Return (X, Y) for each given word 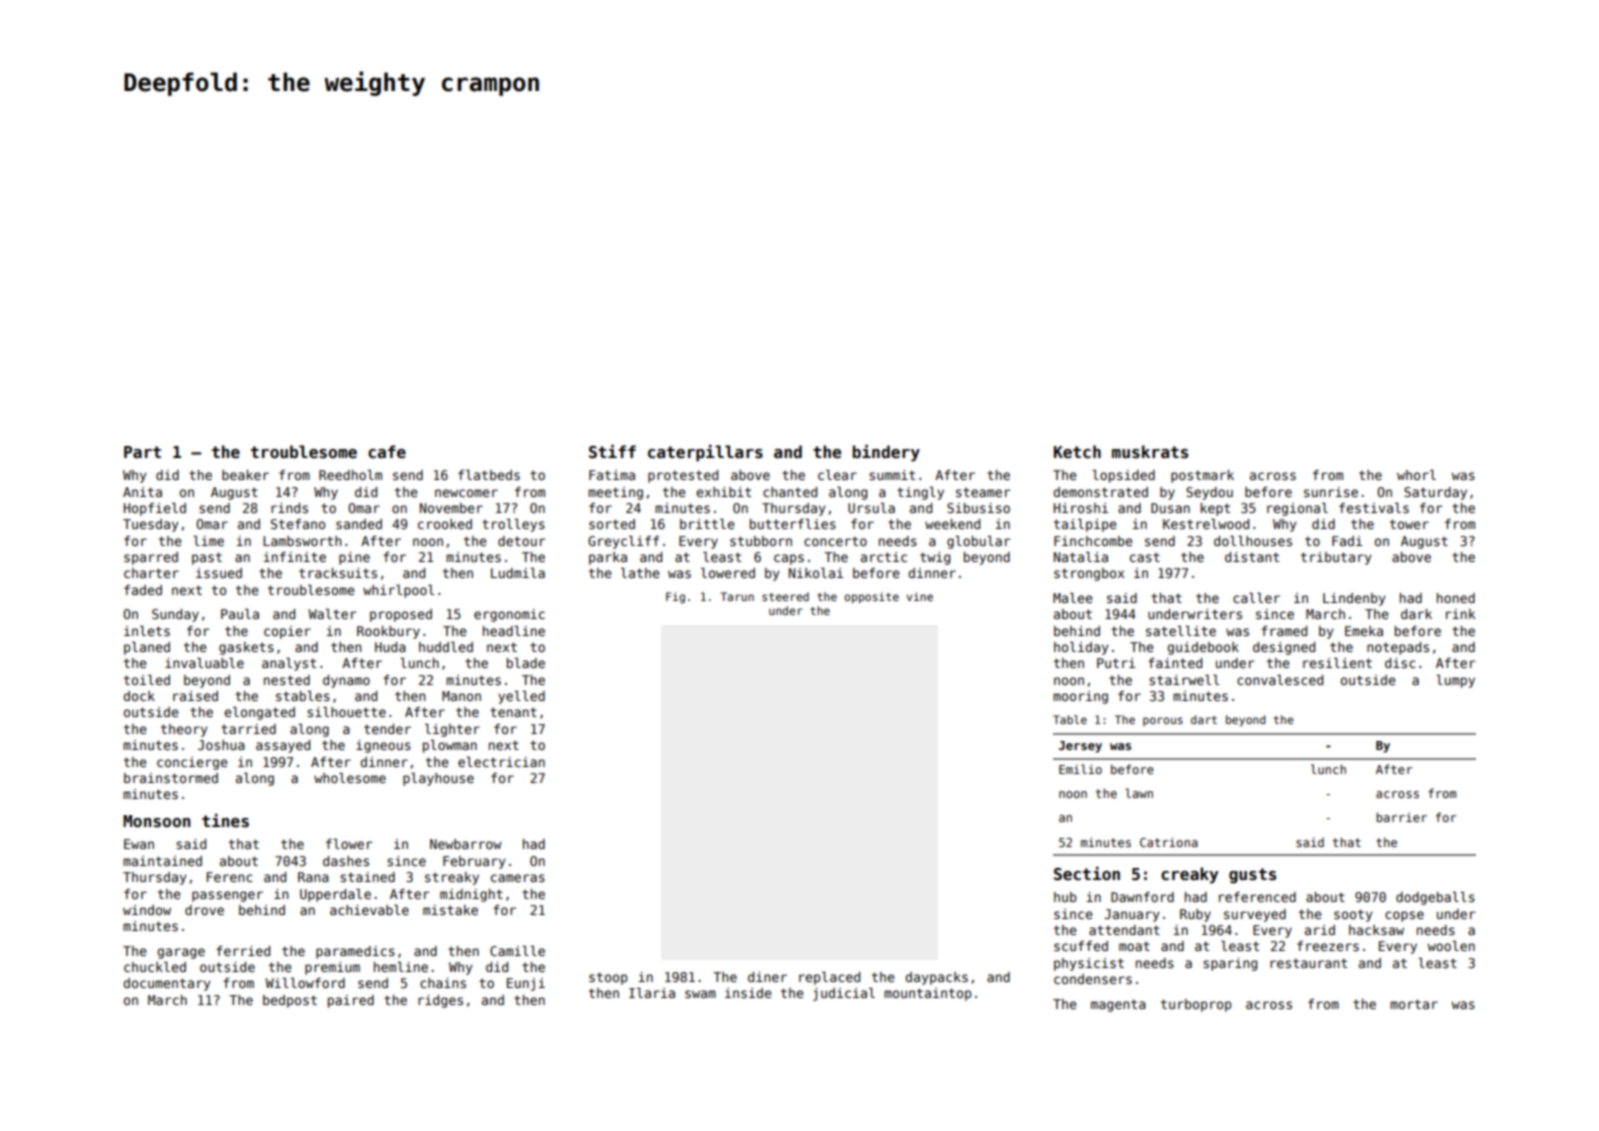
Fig (675, 598)
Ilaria (652, 993)
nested (287, 680)
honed (1456, 598)
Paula (240, 614)
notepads (1398, 648)
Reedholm (350, 475)
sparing (1230, 964)
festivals (1374, 508)
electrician (501, 762)
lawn (1139, 793)
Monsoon (156, 821)
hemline (401, 967)
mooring (1080, 697)
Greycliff (623, 542)
